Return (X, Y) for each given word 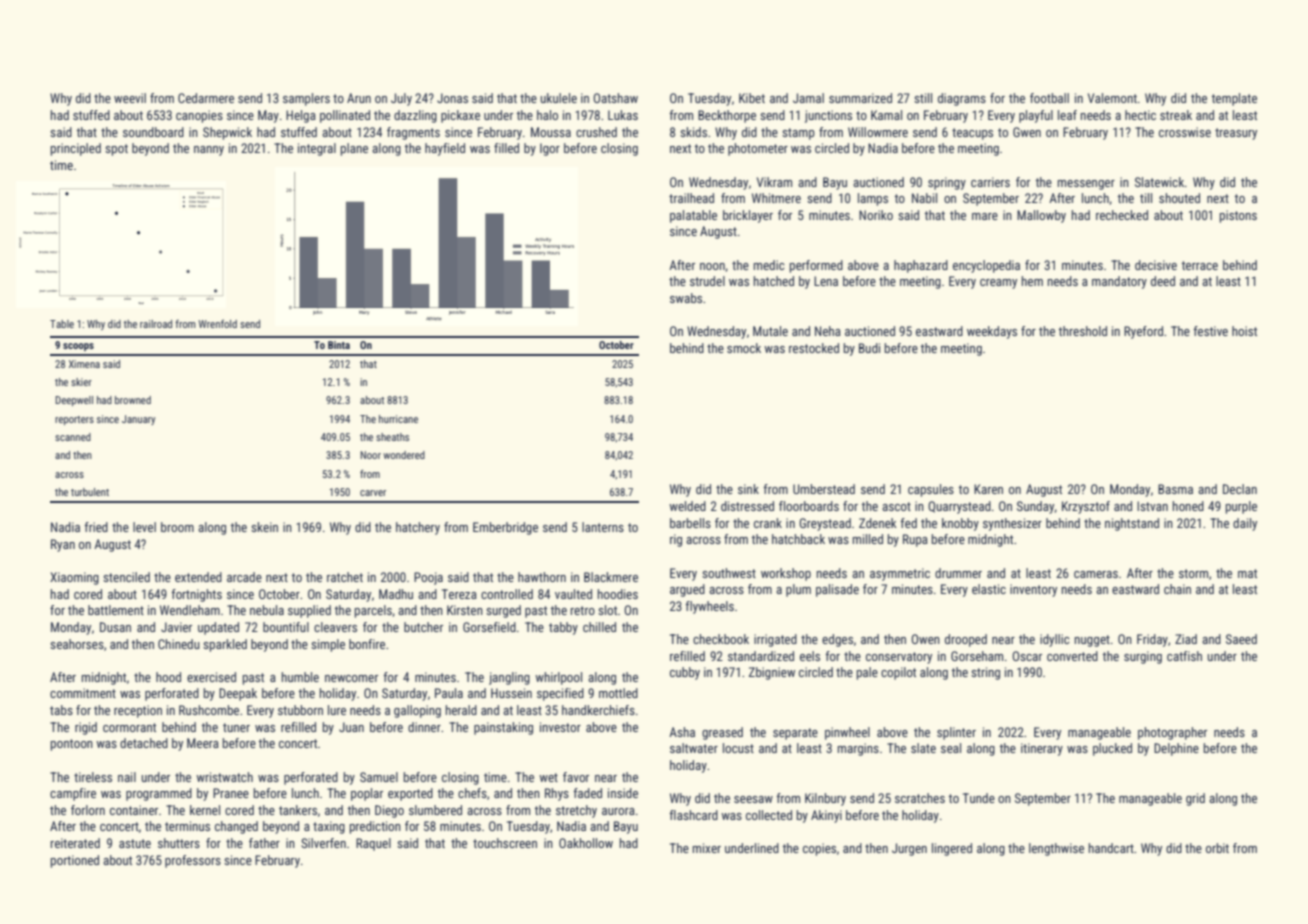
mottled (618, 693)
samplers (306, 99)
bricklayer (748, 216)
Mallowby (1041, 216)
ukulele (559, 98)
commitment (83, 693)
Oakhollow (586, 843)
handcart (1111, 848)
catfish (1184, 656)
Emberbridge (505, 528)
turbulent (90, 492)
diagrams (962, 99)
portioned (75, 861)
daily (1245, 524)
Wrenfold (218, 323)
